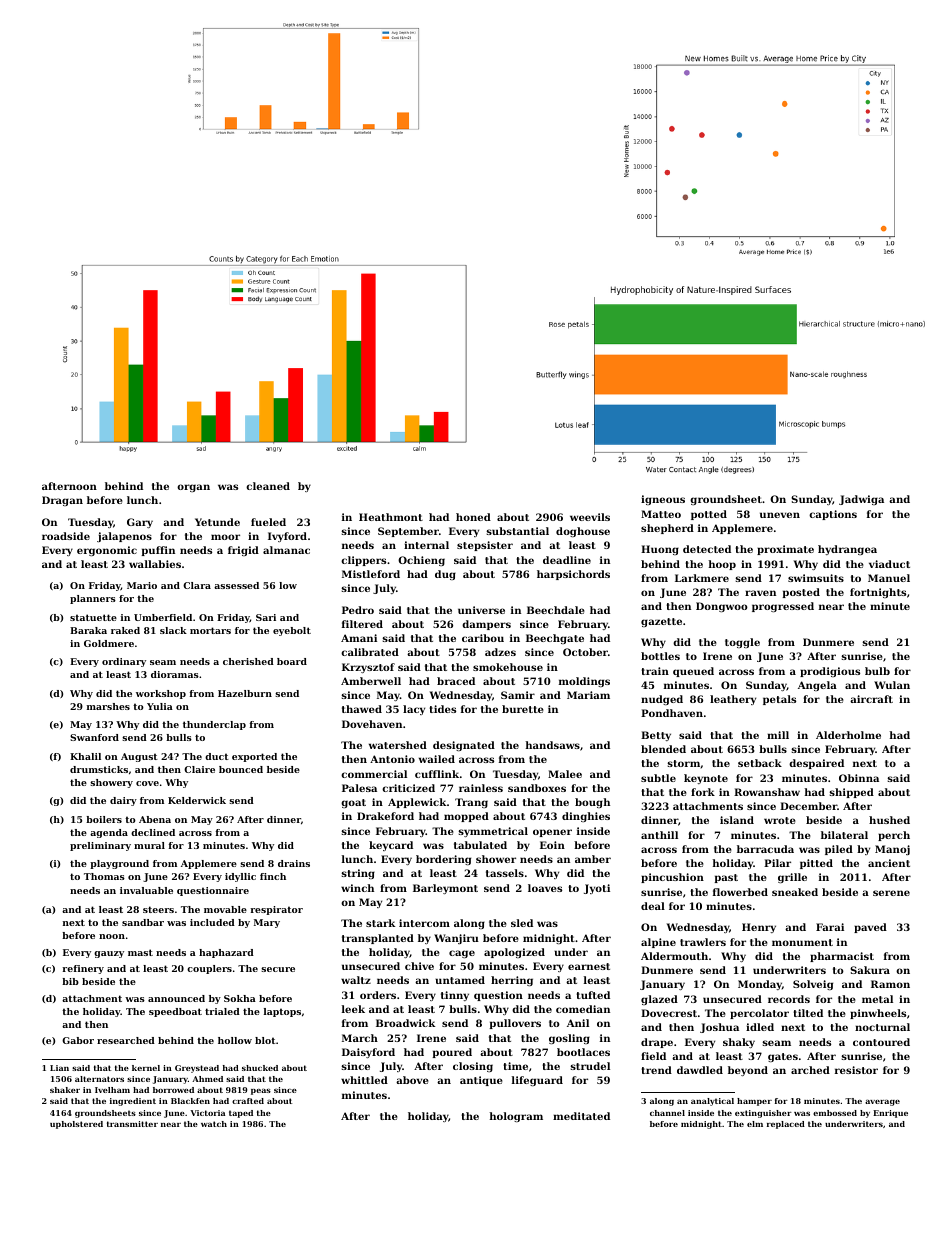 The image size is (952, 1233). I want to click on gazette, so click(661, 622).
